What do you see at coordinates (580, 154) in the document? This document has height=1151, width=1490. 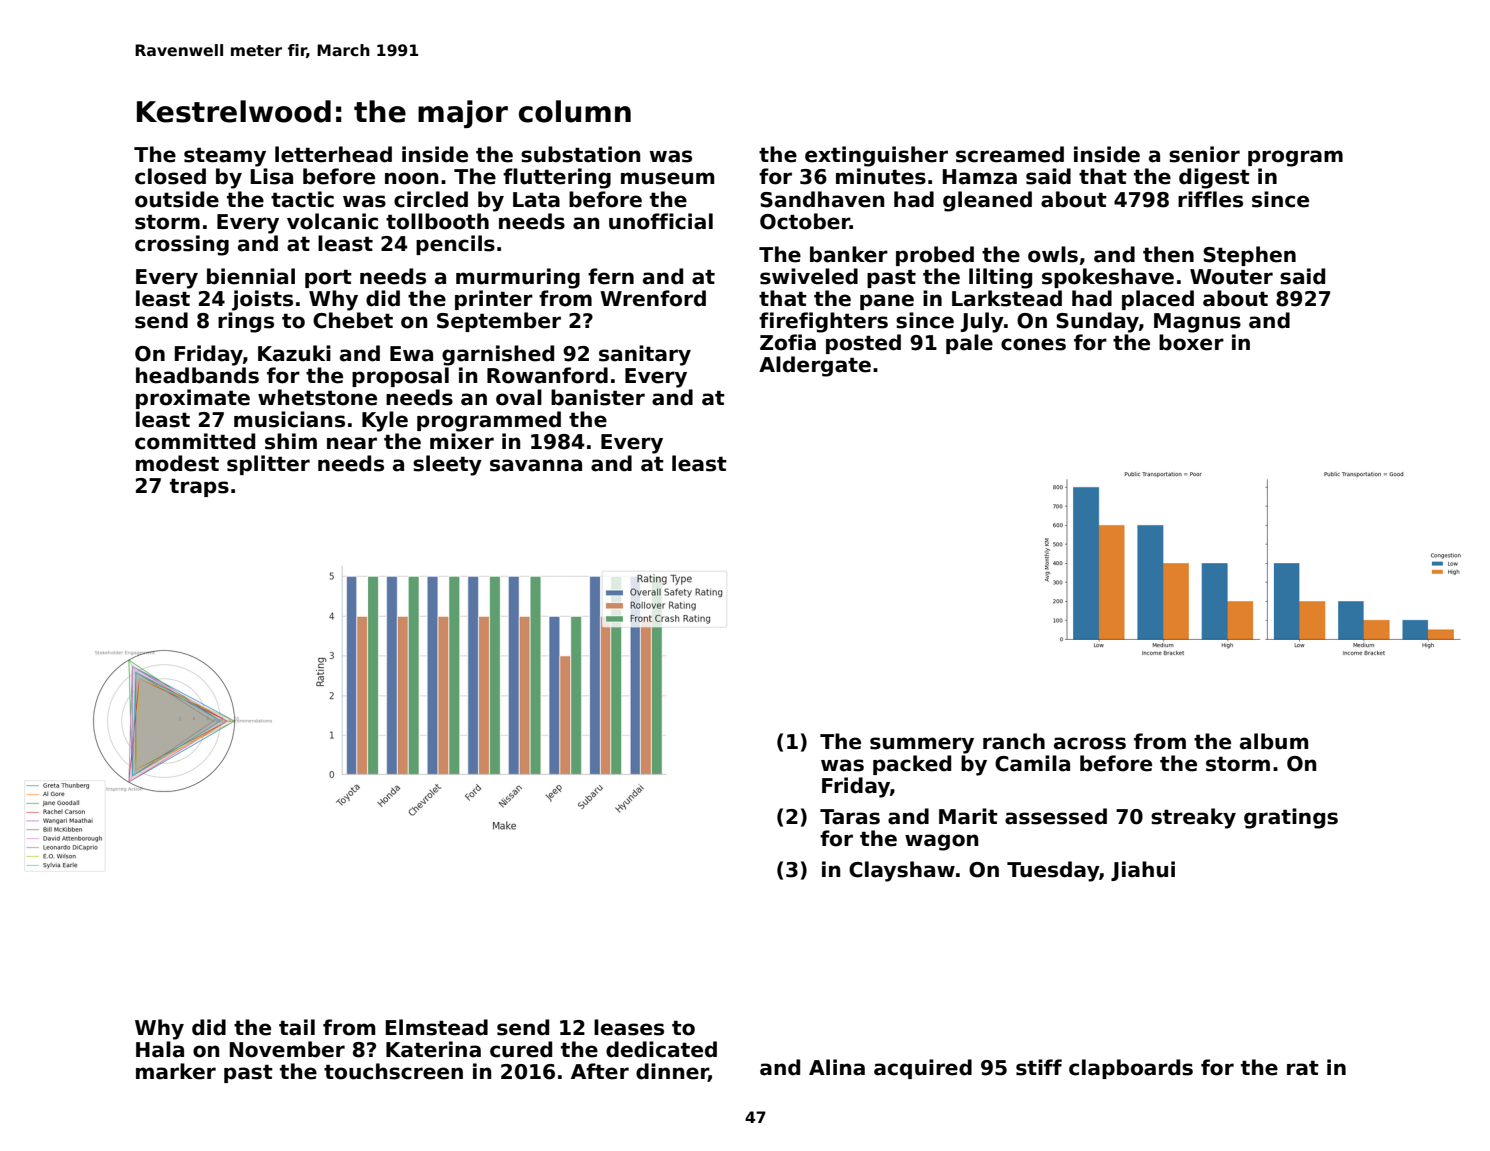 I see `substation` at bounding box center [580, 154].
